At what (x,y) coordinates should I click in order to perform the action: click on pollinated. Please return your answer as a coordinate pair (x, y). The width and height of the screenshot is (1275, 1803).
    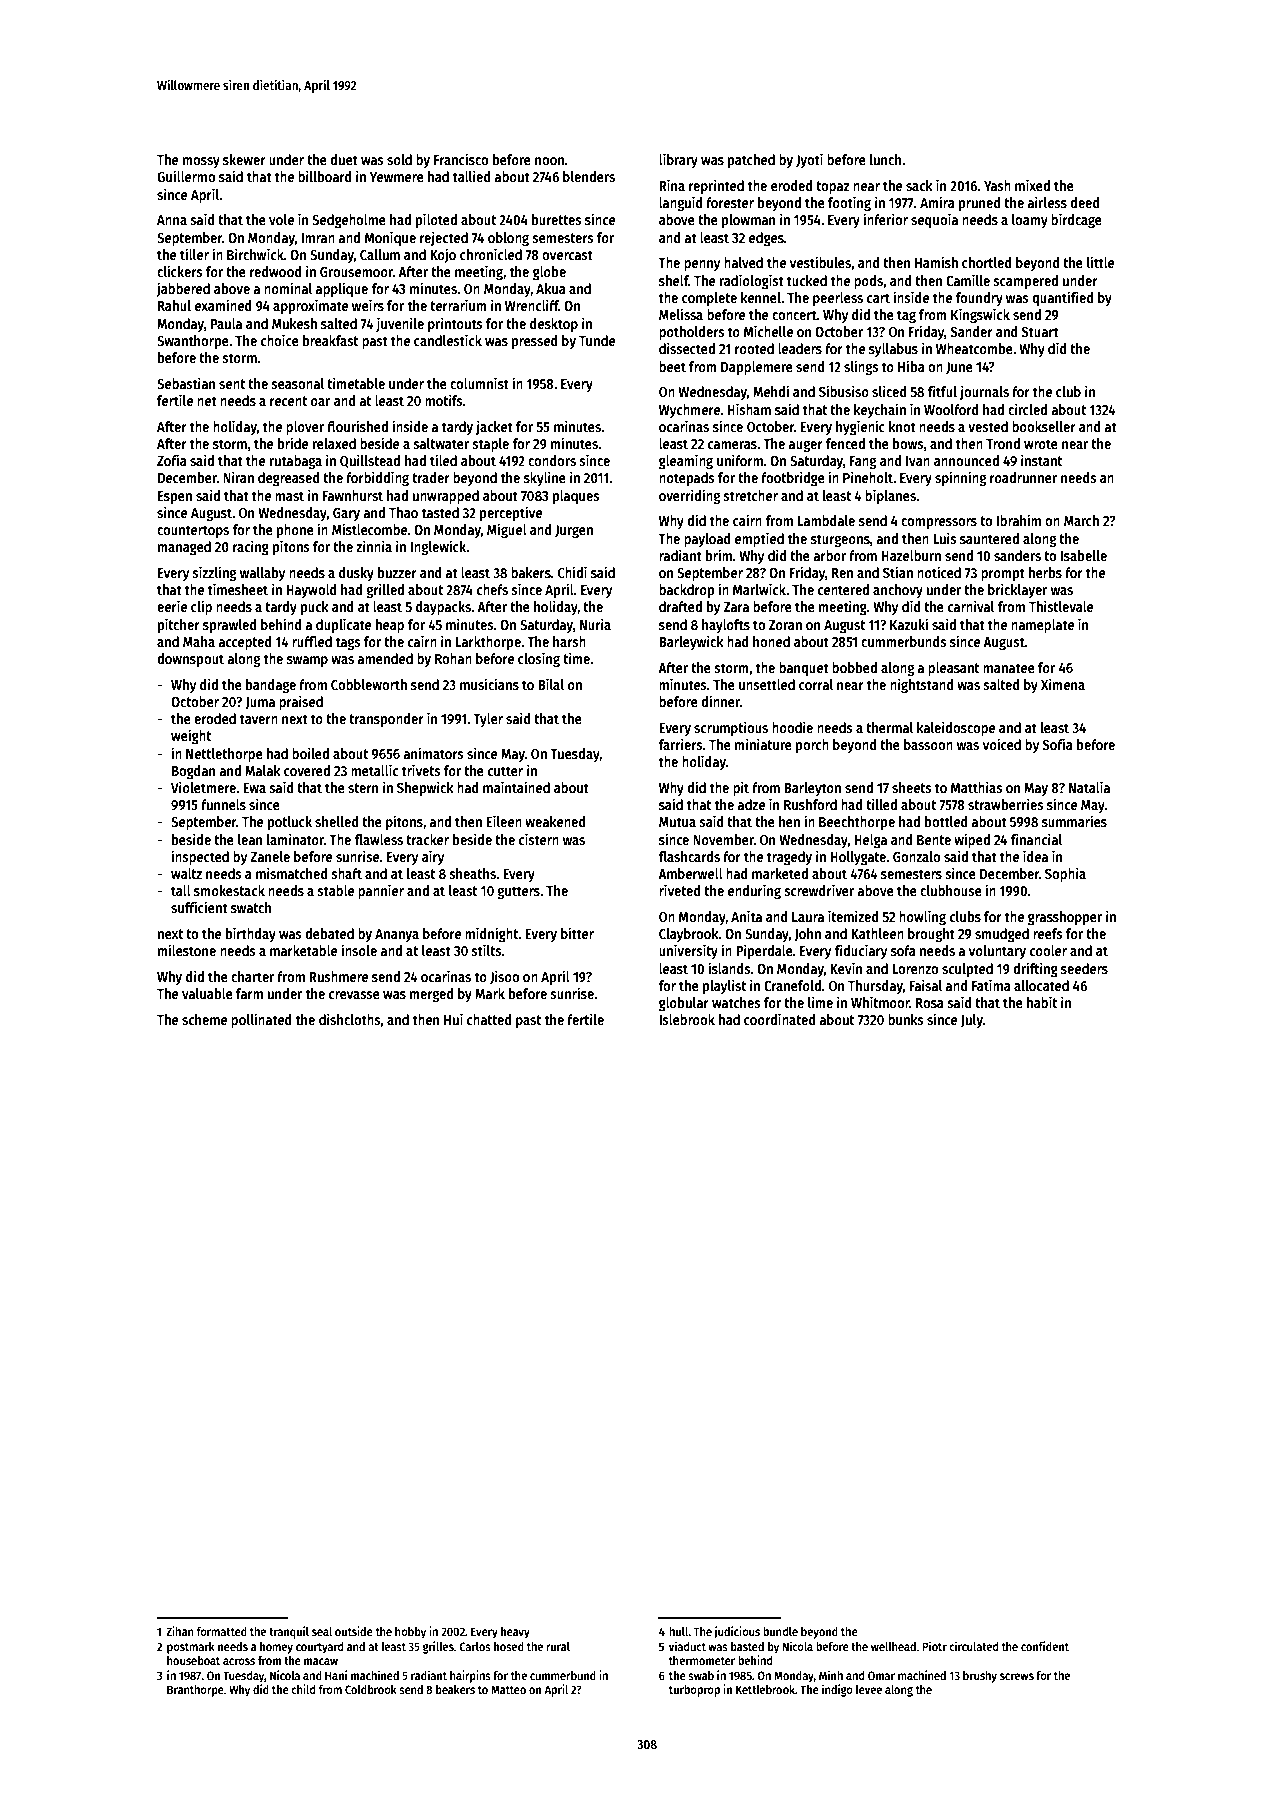
    Looking at the image, I should click on (261, 1020).
